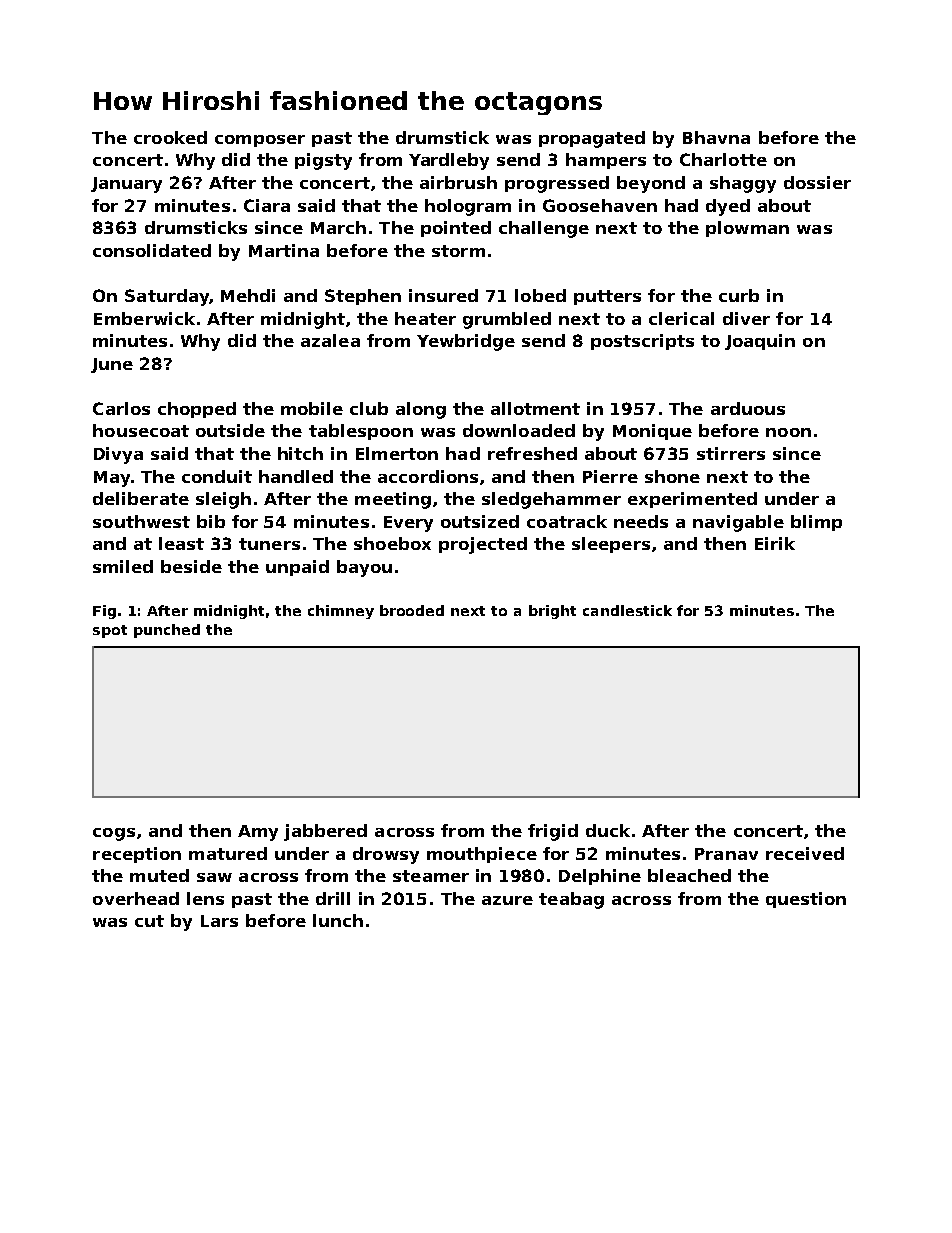 The width and height of the image is (952, 1233). I want to click on candlestick, so click(627, 610).
